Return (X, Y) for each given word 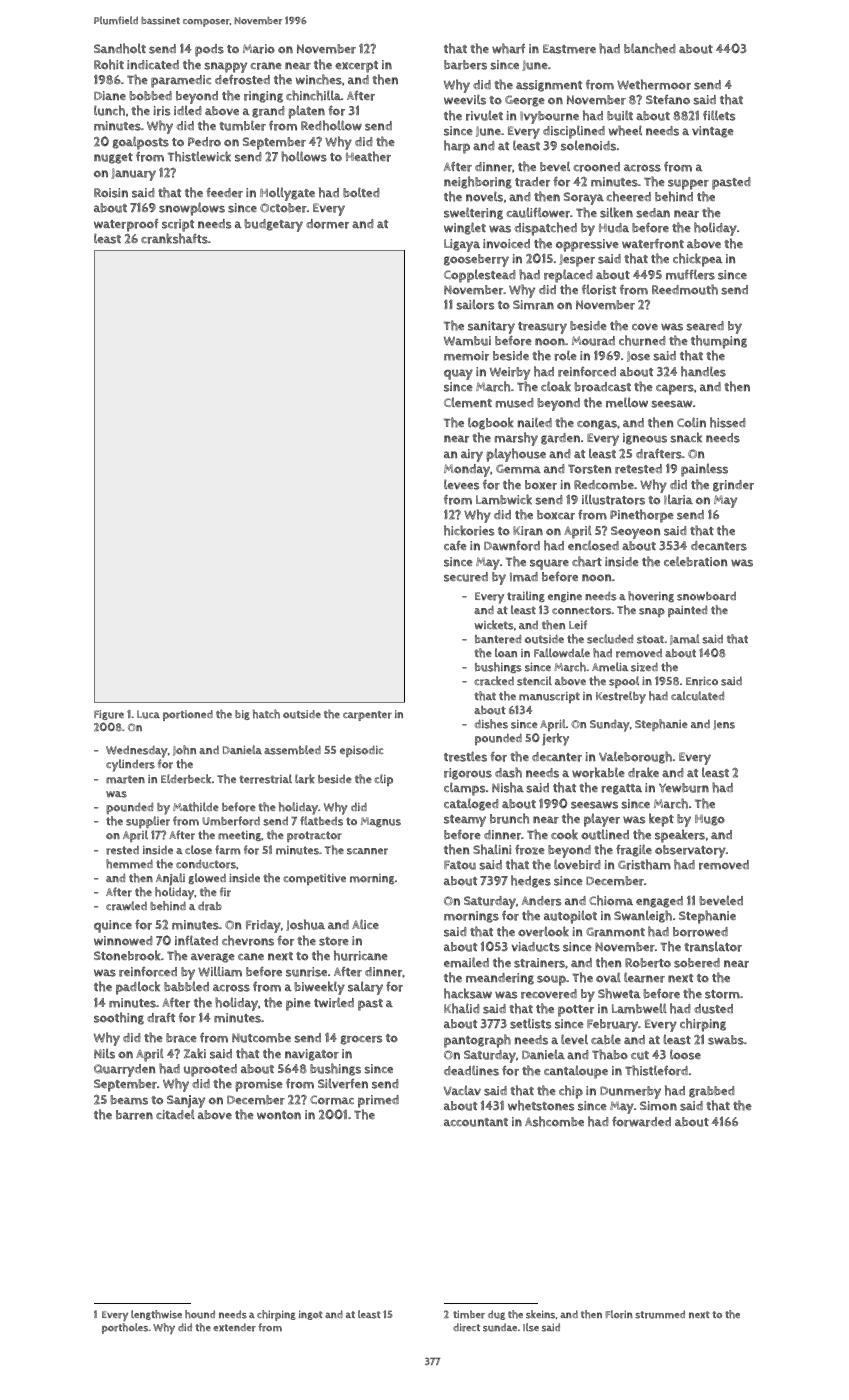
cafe (455, 545)
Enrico (702, 681)
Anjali (170, 879)
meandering (500, 979)
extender (234, 1327)
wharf (508, 48)
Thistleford (656, 1070)
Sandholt (120, 48)
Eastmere (569, 49)
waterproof (126, 225)
